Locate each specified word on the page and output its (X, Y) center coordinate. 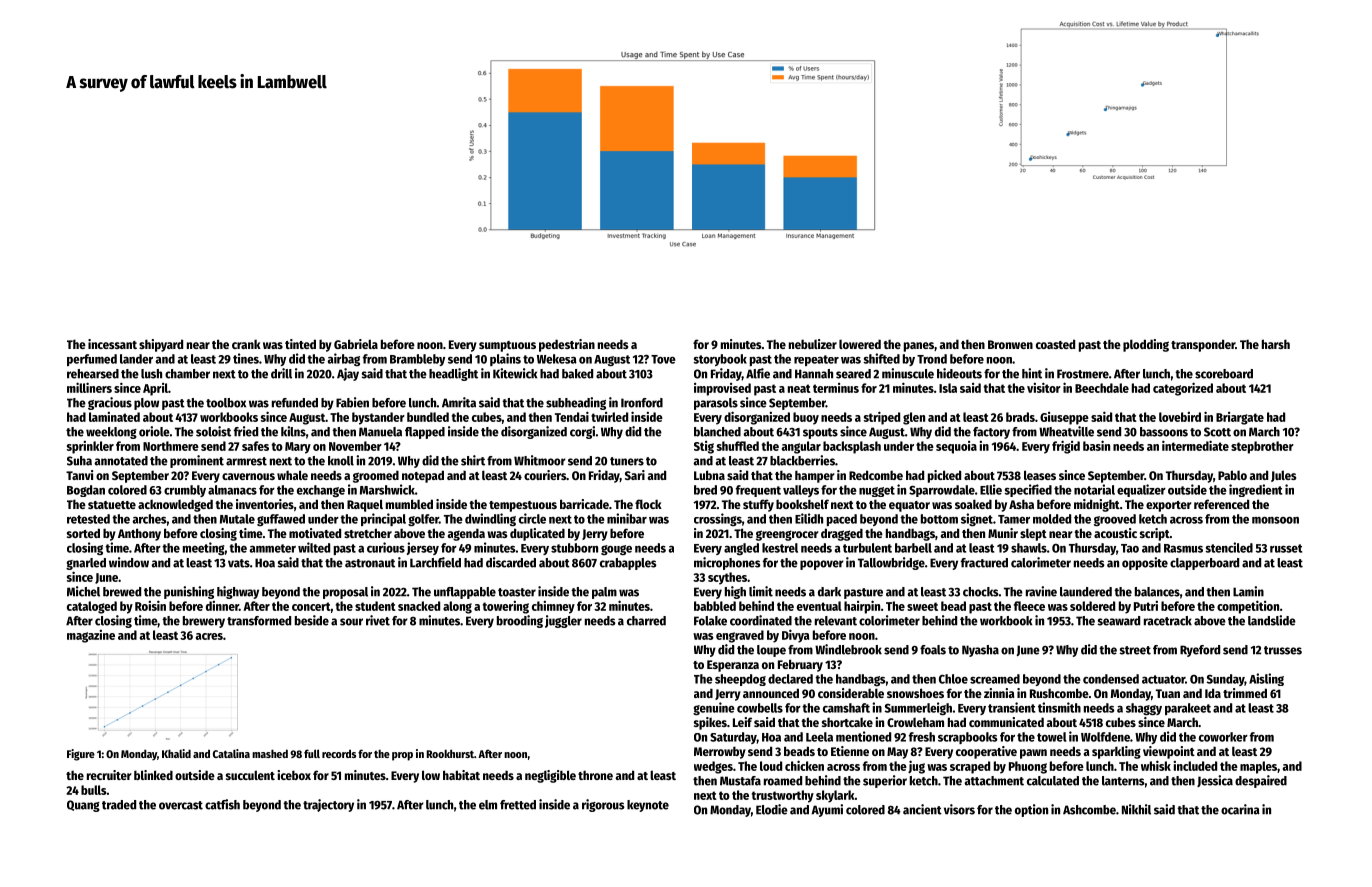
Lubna (709, 475)
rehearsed (93, 374)
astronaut (370, 563)
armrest (246, 461)
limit (761, 591)
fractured (984, 563)
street (1135, 650)
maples (1258, 767)
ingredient (1255, 490)
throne (595, 775)
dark (829, 592)
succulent (250, 775)
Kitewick (515, 373)
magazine (91, 636)
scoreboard (1224, 374)
